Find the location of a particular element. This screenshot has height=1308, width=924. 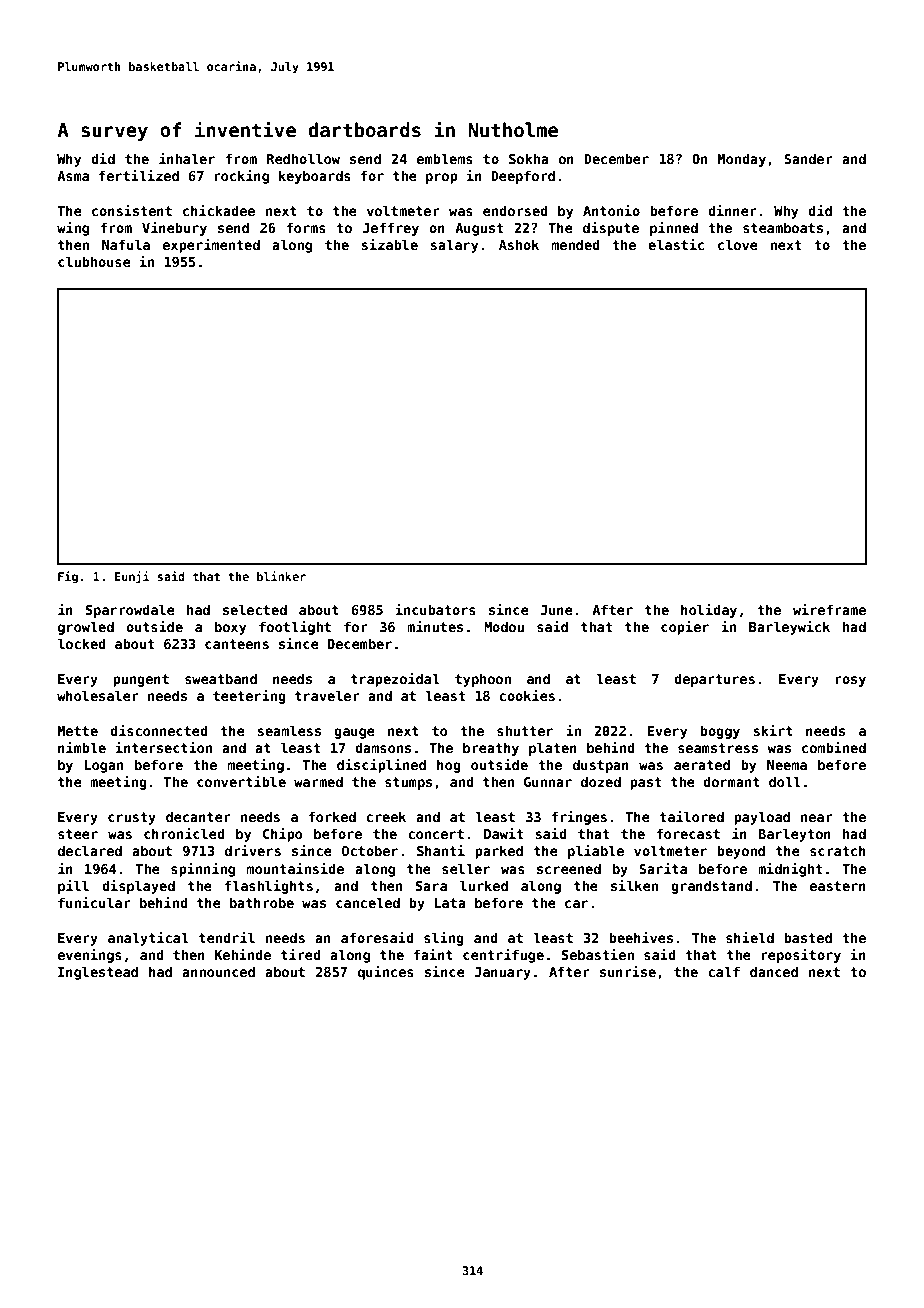

calf is located at coordinates (724, 971).
